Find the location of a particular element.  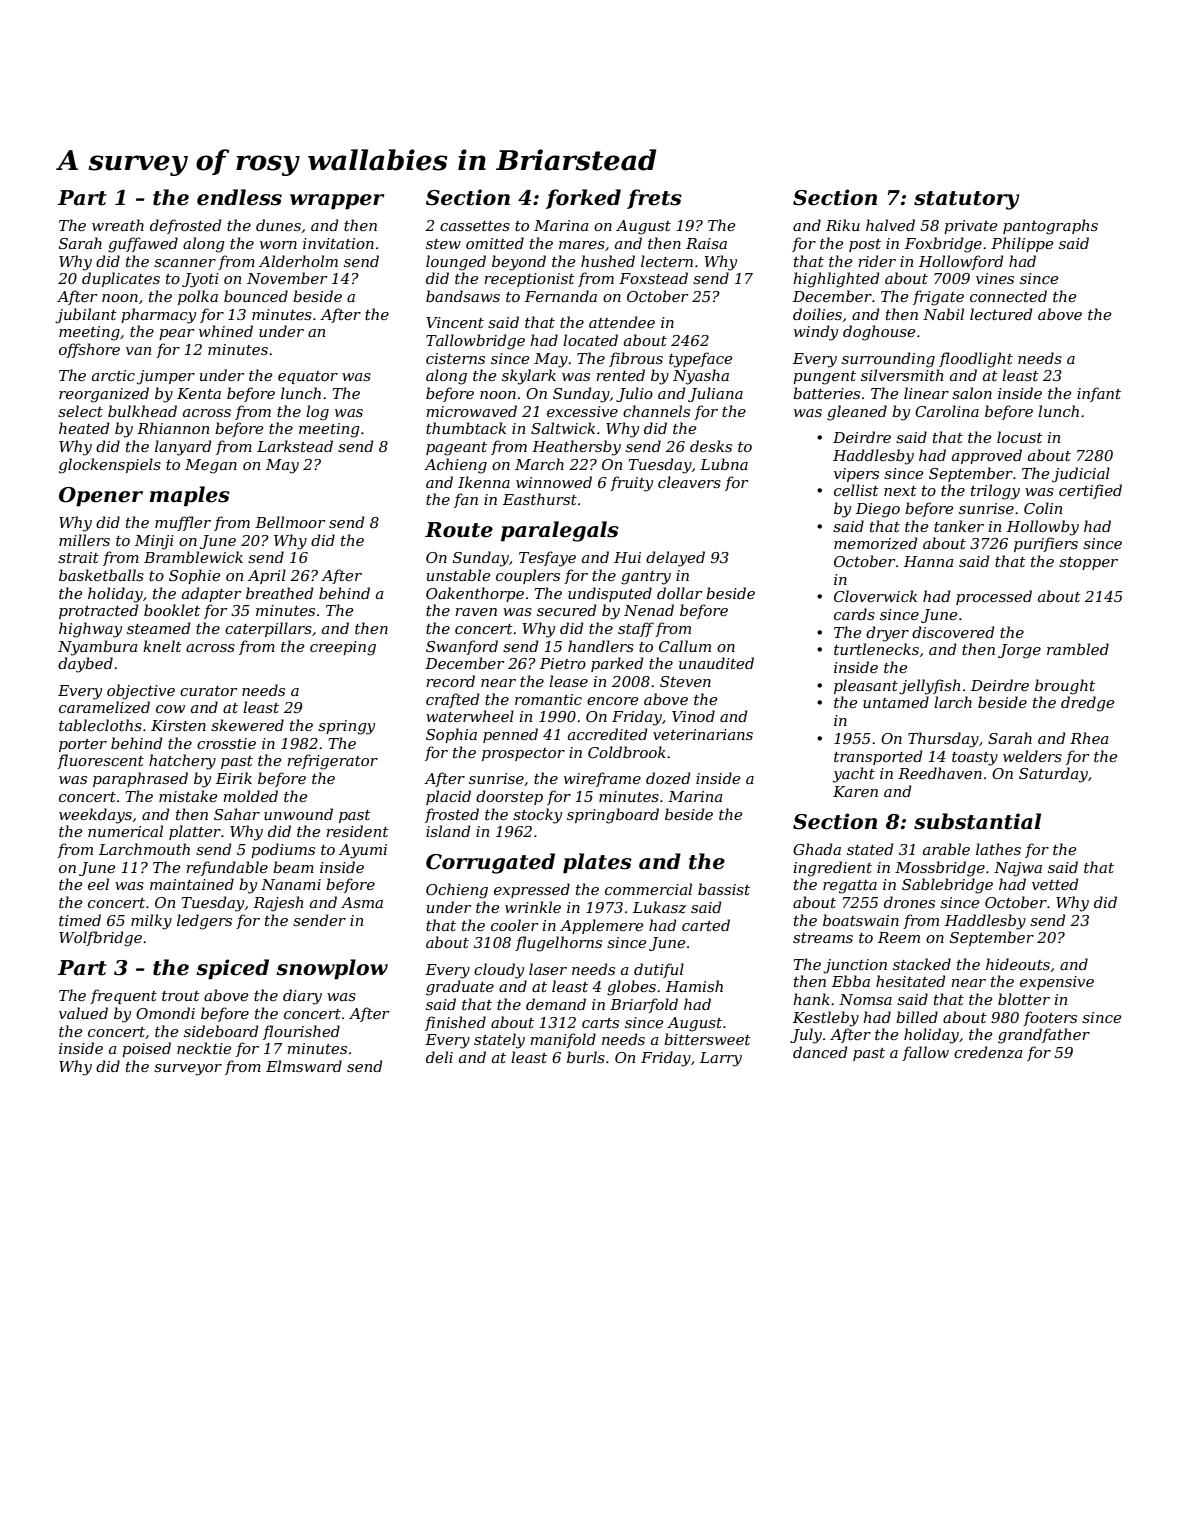

penned is located at coordinates (510, 735).
